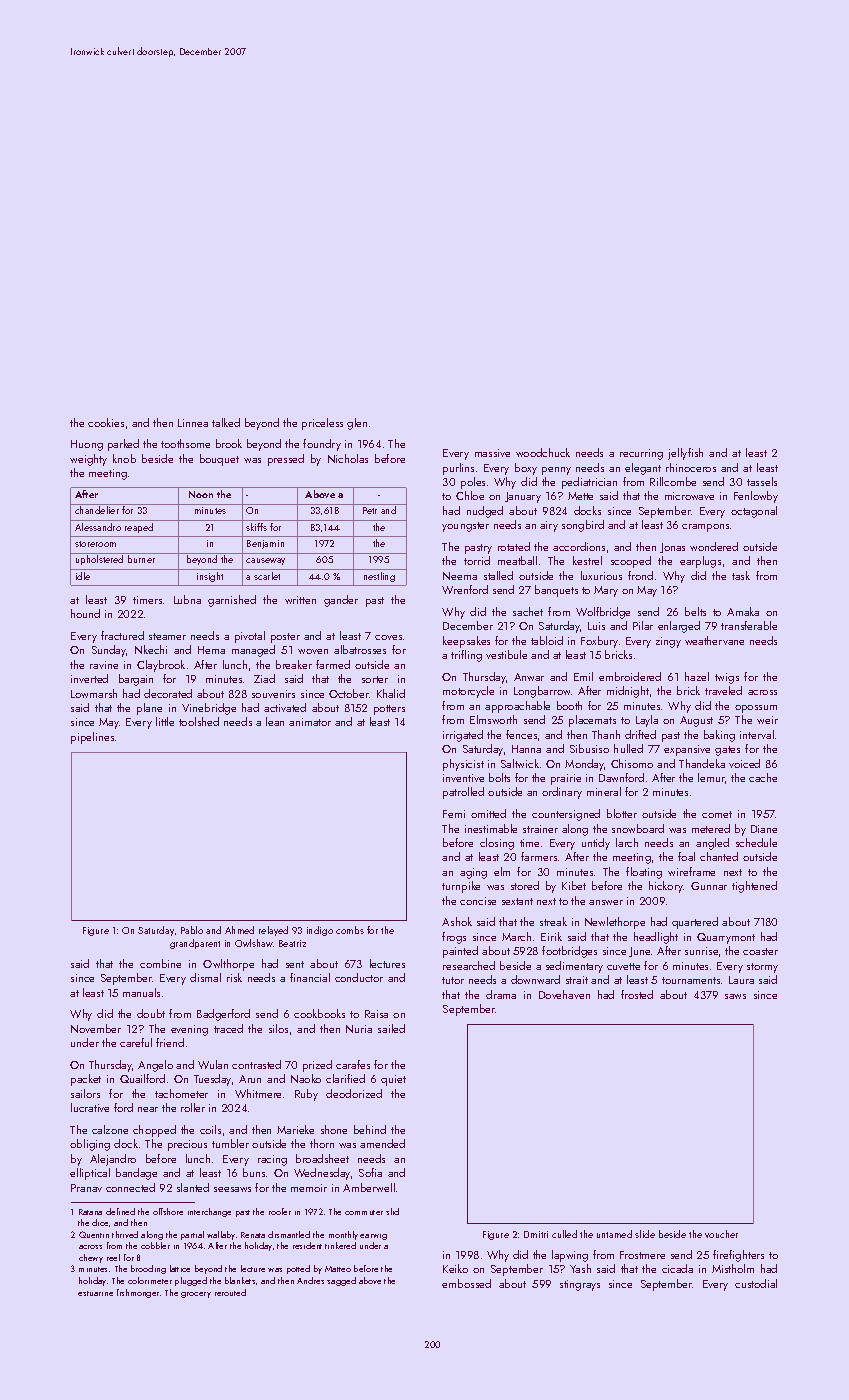 The height and width of the screenshot is (1400, 849). Describe the element at coordinates (721, 1234) in the screenshot. I see `voucher` at that location.
